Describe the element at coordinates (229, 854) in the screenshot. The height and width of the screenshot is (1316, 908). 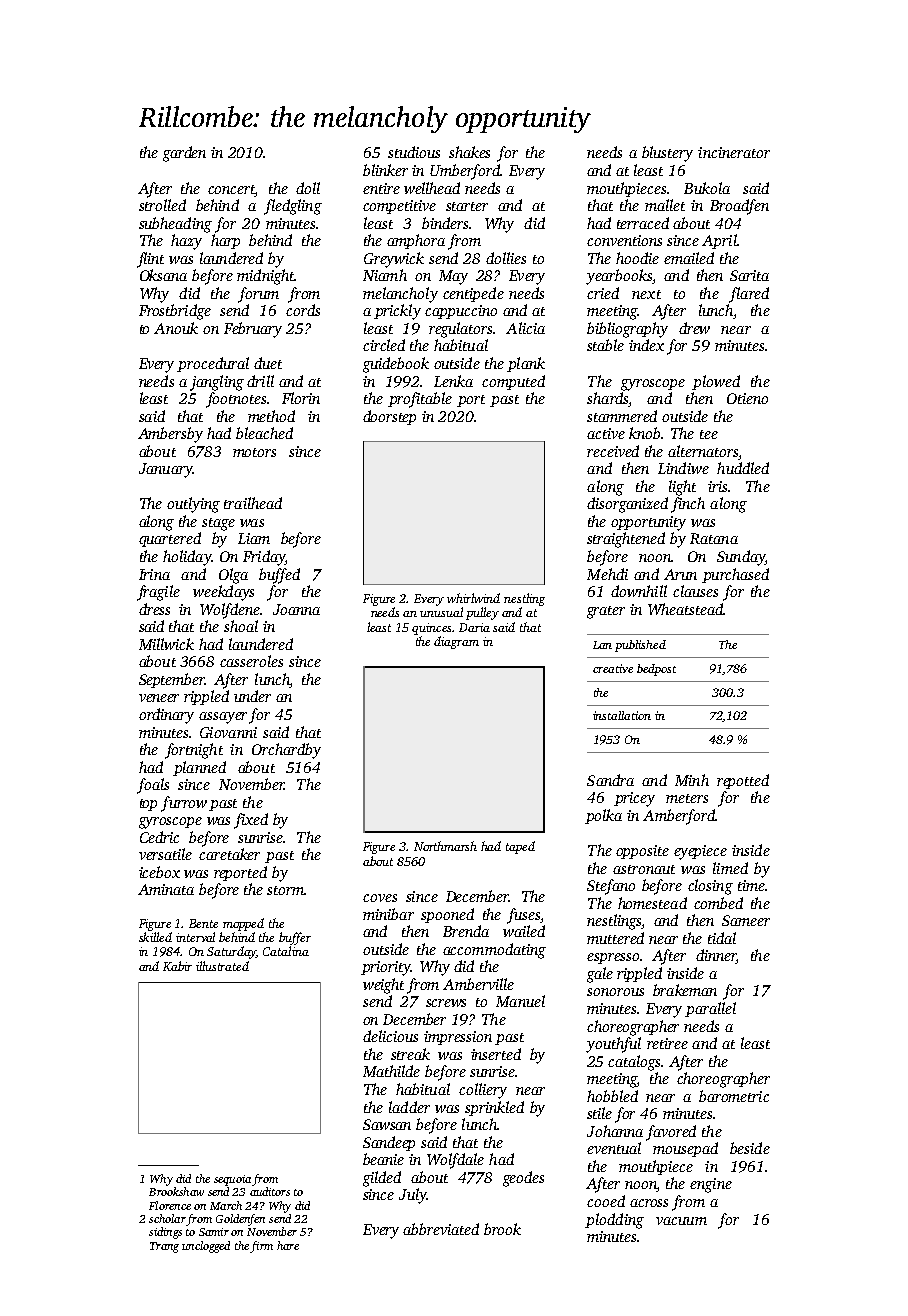
I see `caretaker` at that location.
